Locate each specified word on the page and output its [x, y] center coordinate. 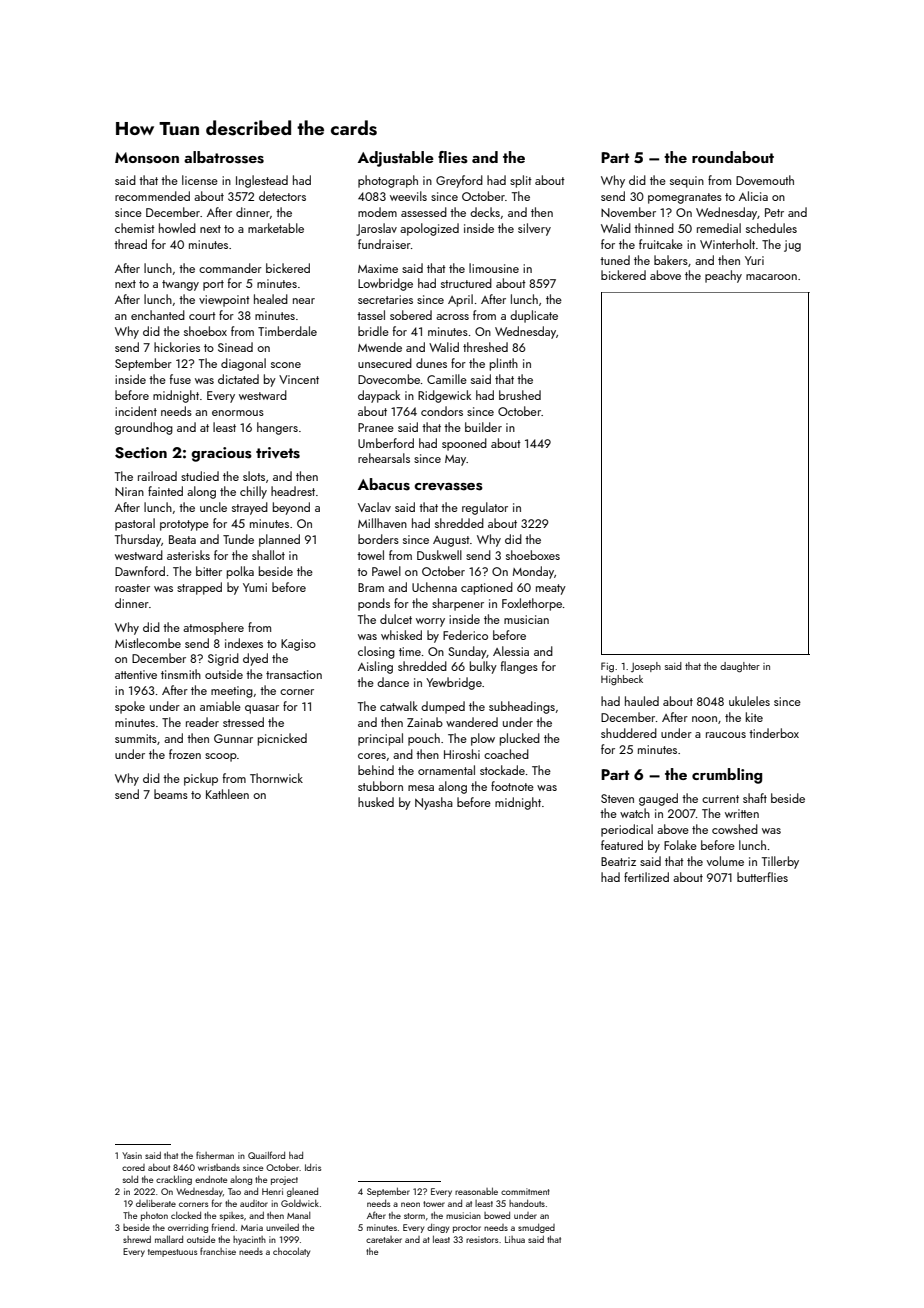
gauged [658, 799]
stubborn [380, 786]
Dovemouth [765, 180]
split [521, 181]
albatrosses [224, 157]
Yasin [132, 1155]
